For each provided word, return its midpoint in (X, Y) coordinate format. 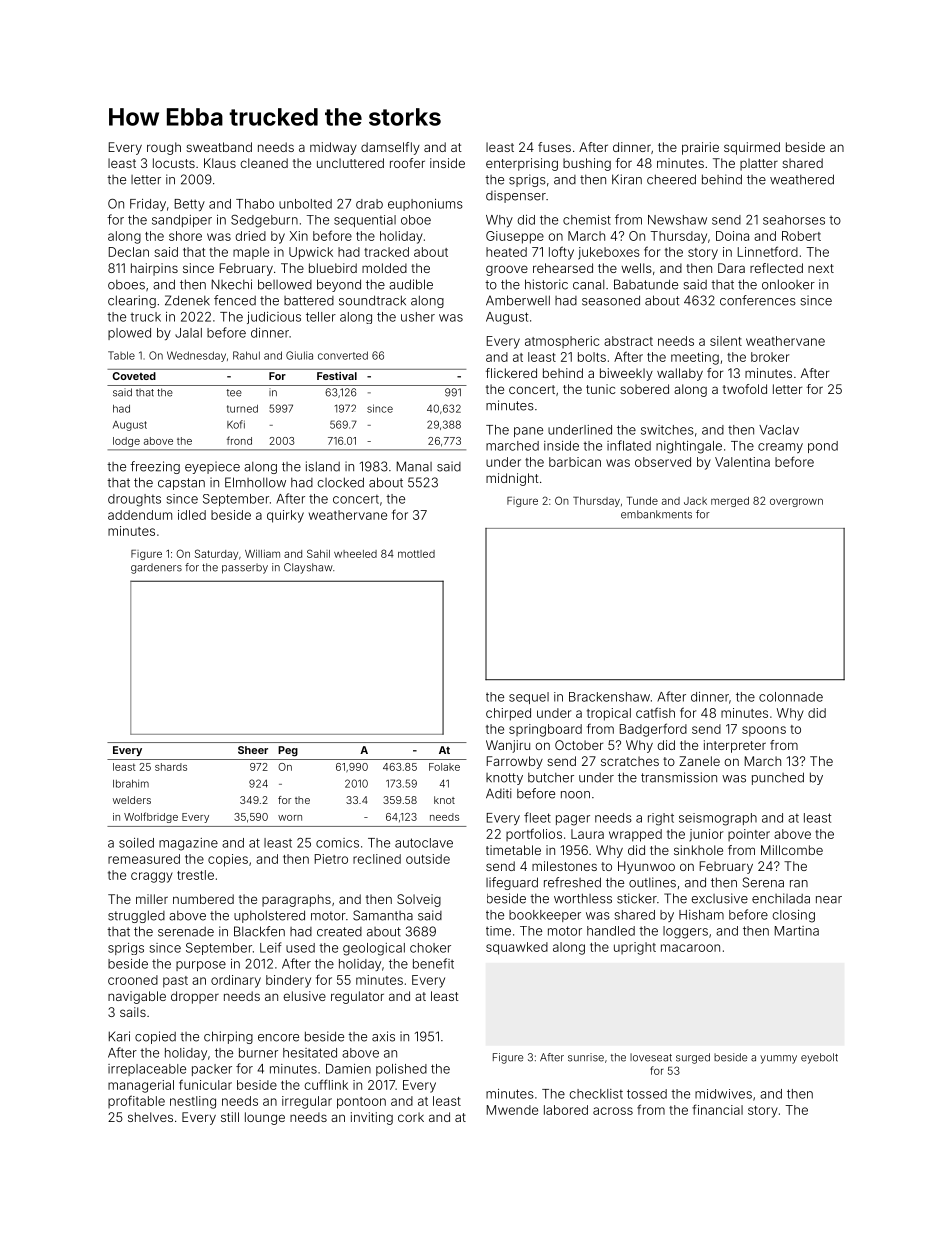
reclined (377, 859)
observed (663, 462)
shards (171, 767)
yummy (778, 1059)
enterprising (522, 164)
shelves (150, 1117)
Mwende (512, 1110)
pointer (749, 835)
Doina (732, 236)
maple (251, 253)
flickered (511, 373)
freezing (155, 467)
